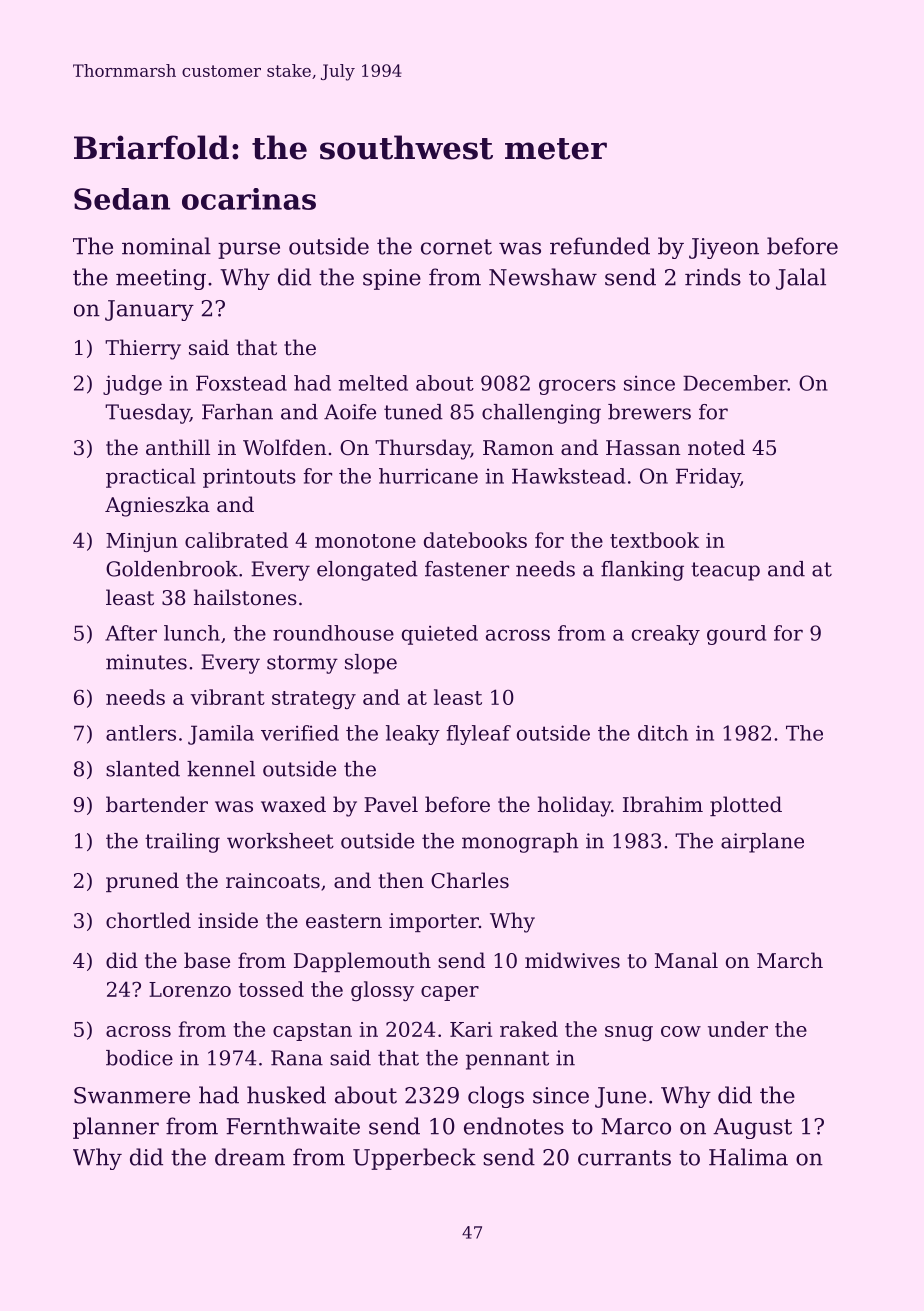  I want to click on creaky, so click(666, 635).
